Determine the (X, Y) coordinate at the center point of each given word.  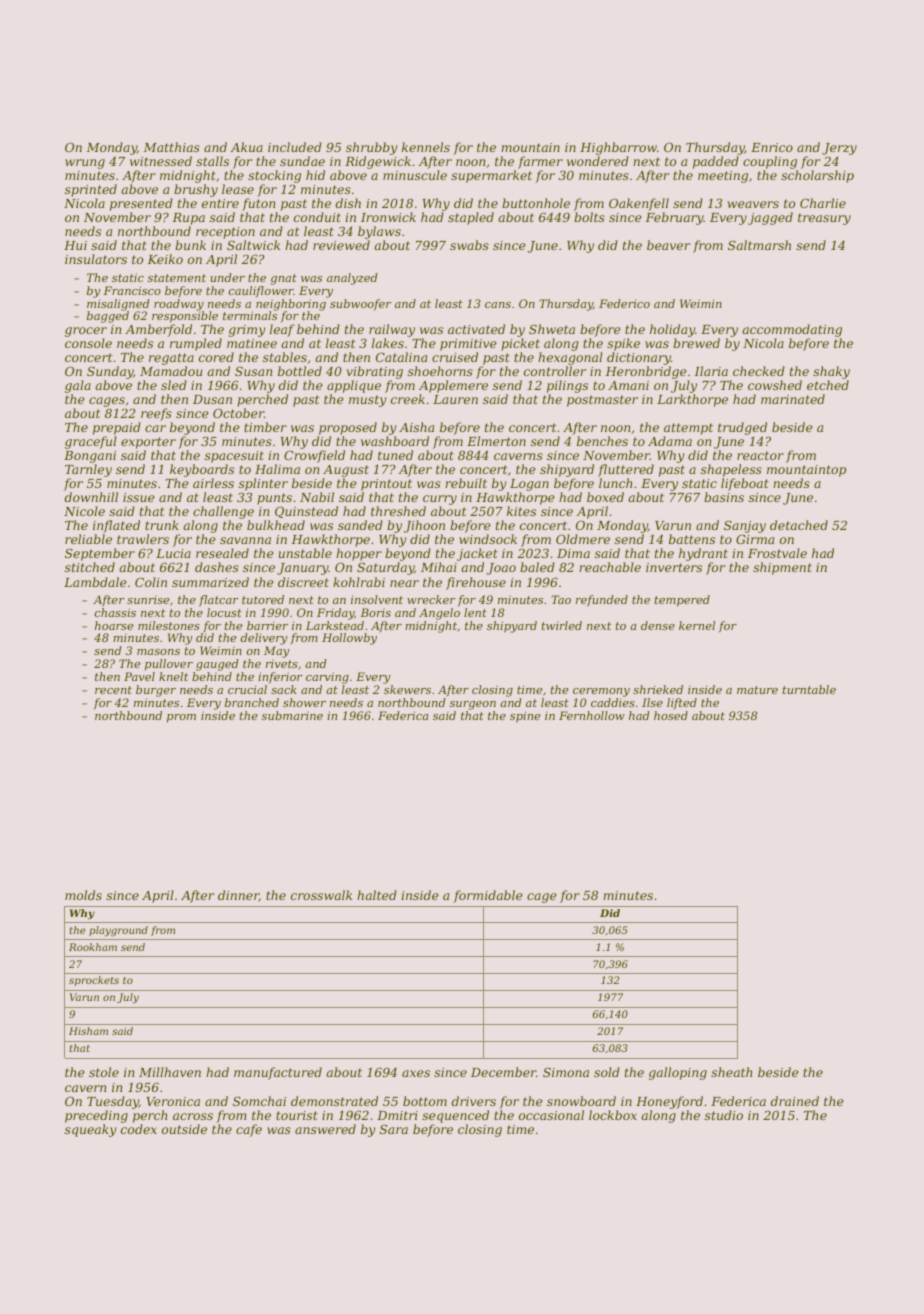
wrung (85, 164)
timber (265, 427)
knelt (173, 676)
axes (416, 1073)
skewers (407, 689)
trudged (743, 429)
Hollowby (349, 639)
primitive (468, 345)
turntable (809, 689)
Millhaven (170, 1072)
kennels (426, 147)
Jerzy (839, 150)
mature (757, 690)
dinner (238, 896)
